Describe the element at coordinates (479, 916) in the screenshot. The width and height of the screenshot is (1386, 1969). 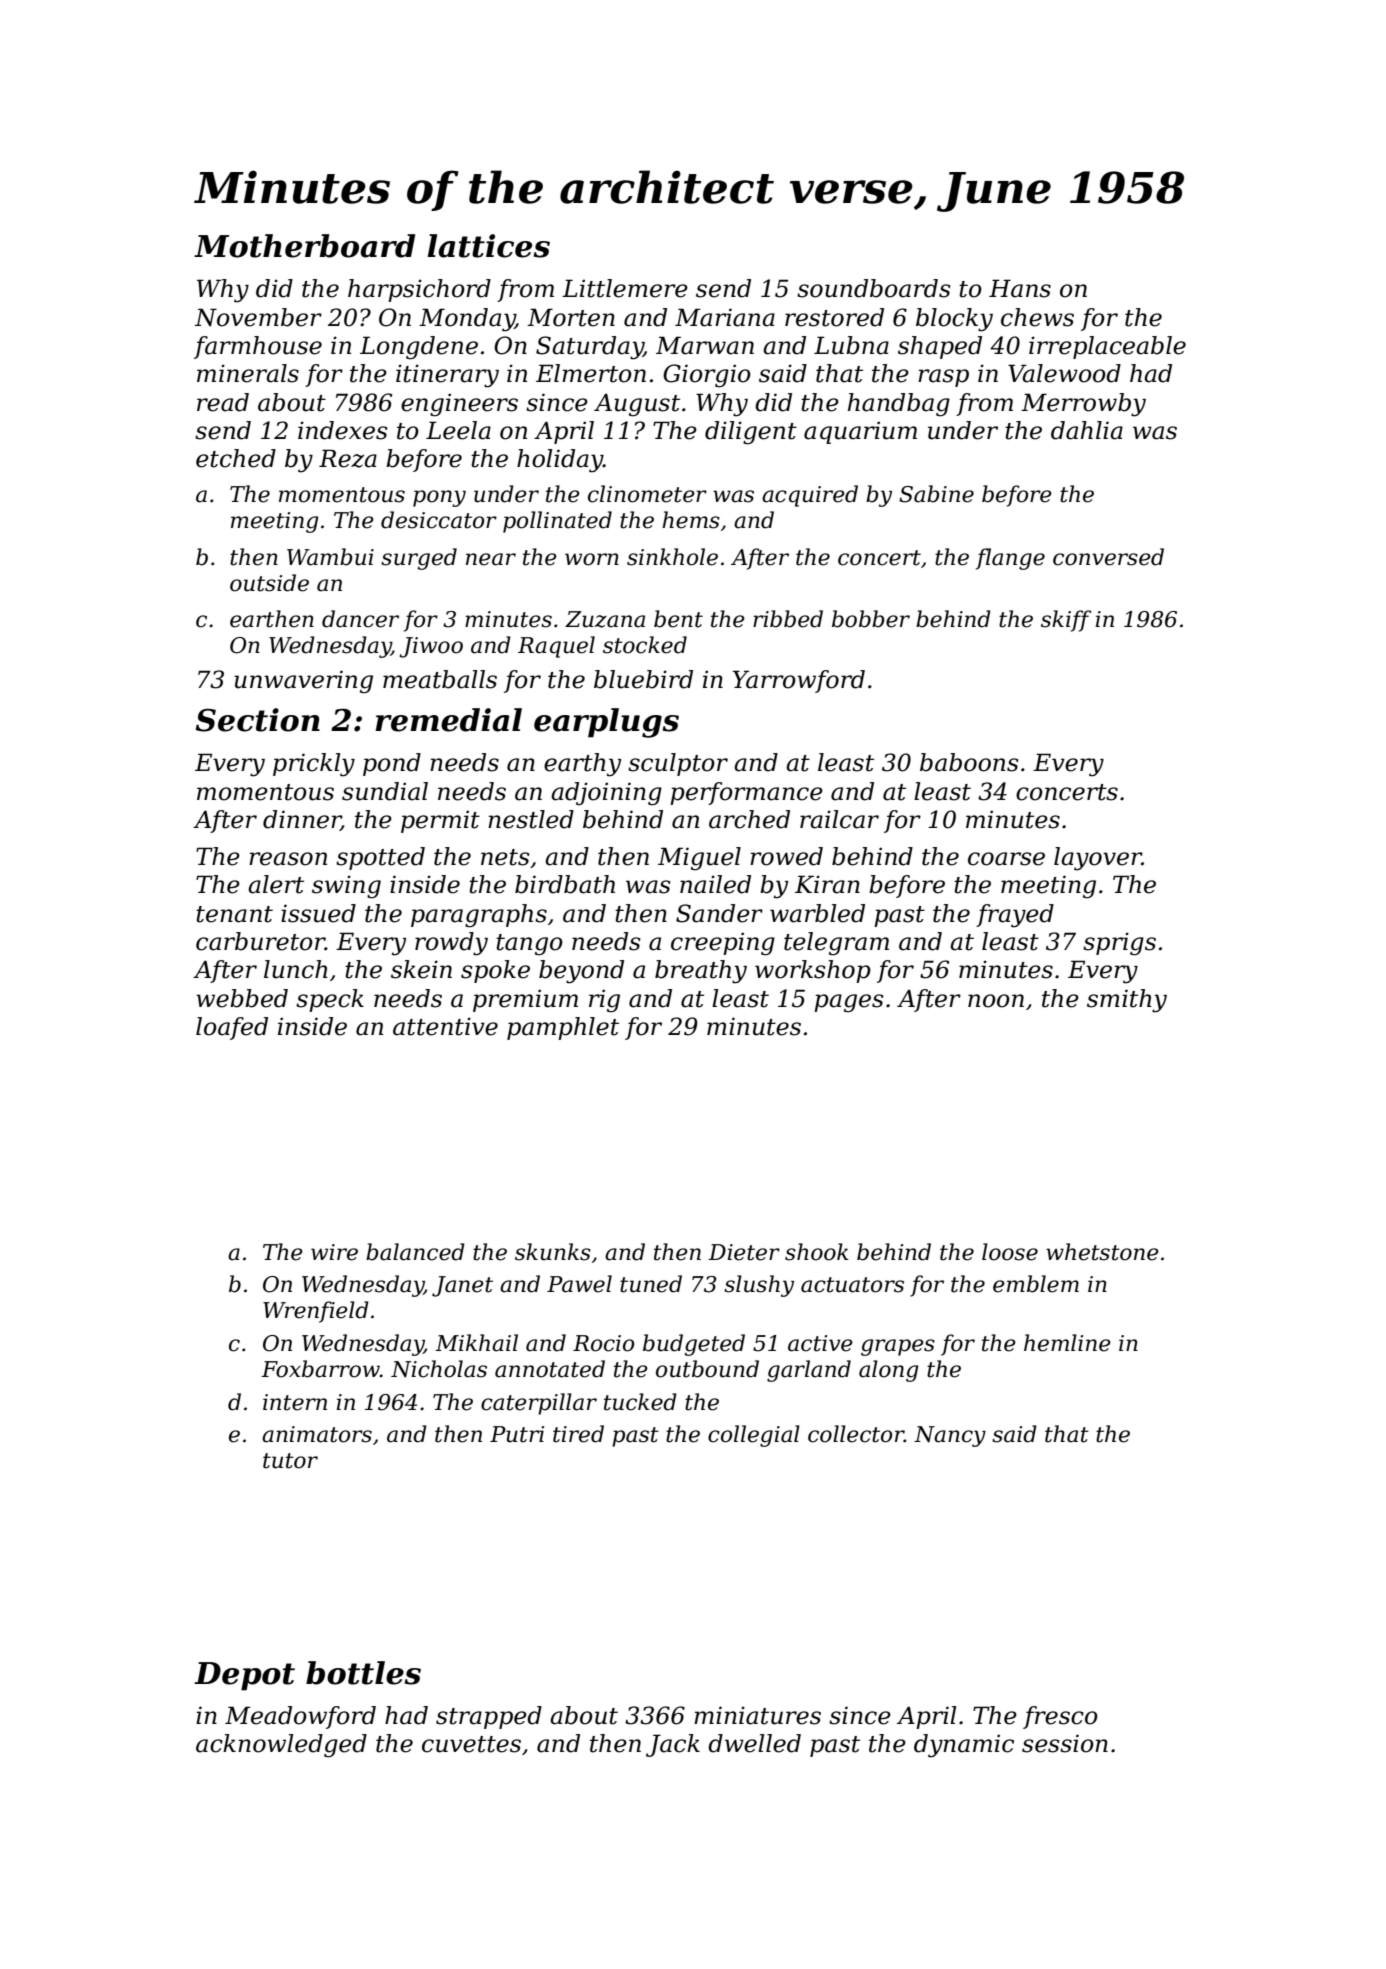
I see `paragraphs` at that location.
